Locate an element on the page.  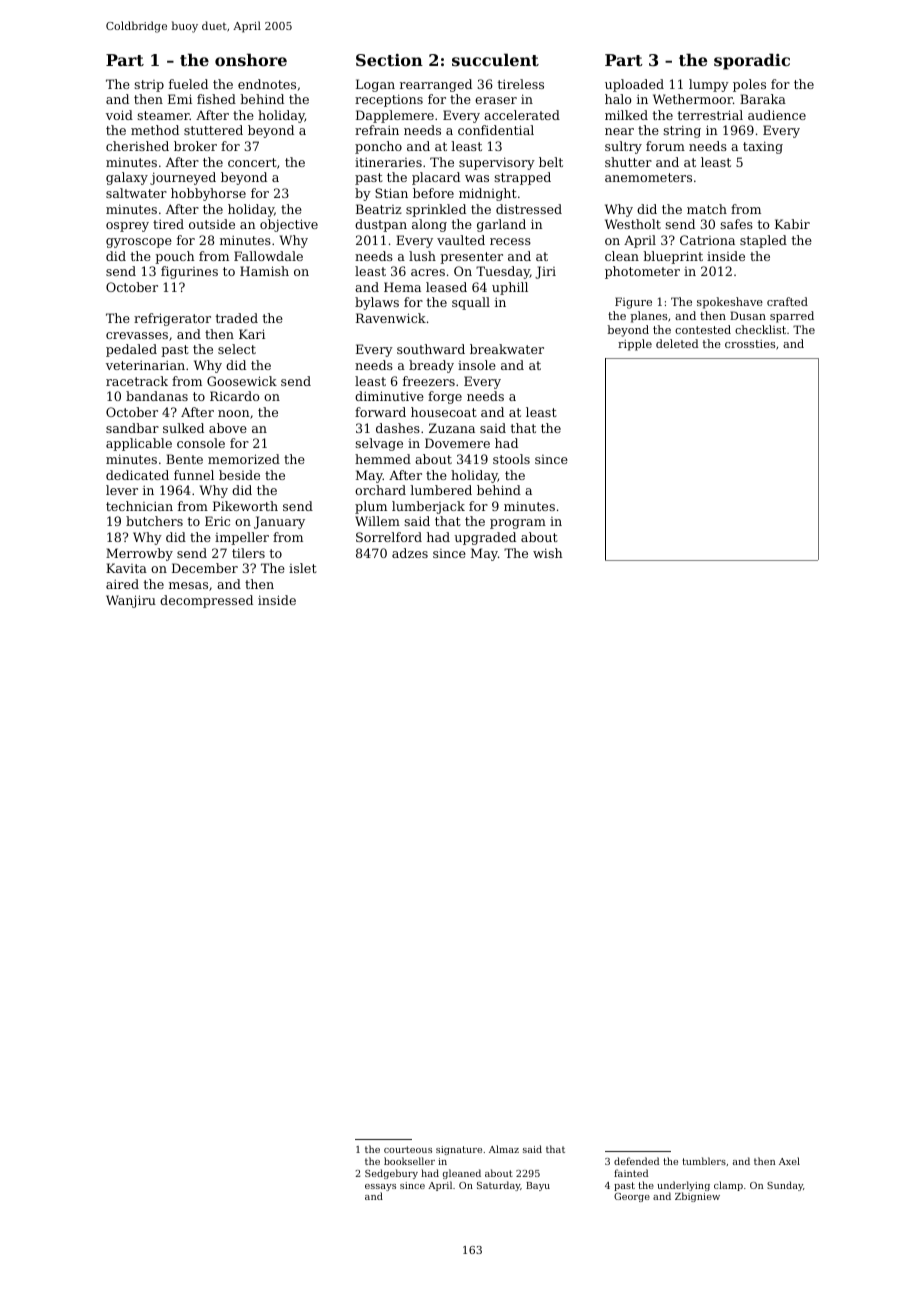
selvage is located at coordinates (379, 444).
